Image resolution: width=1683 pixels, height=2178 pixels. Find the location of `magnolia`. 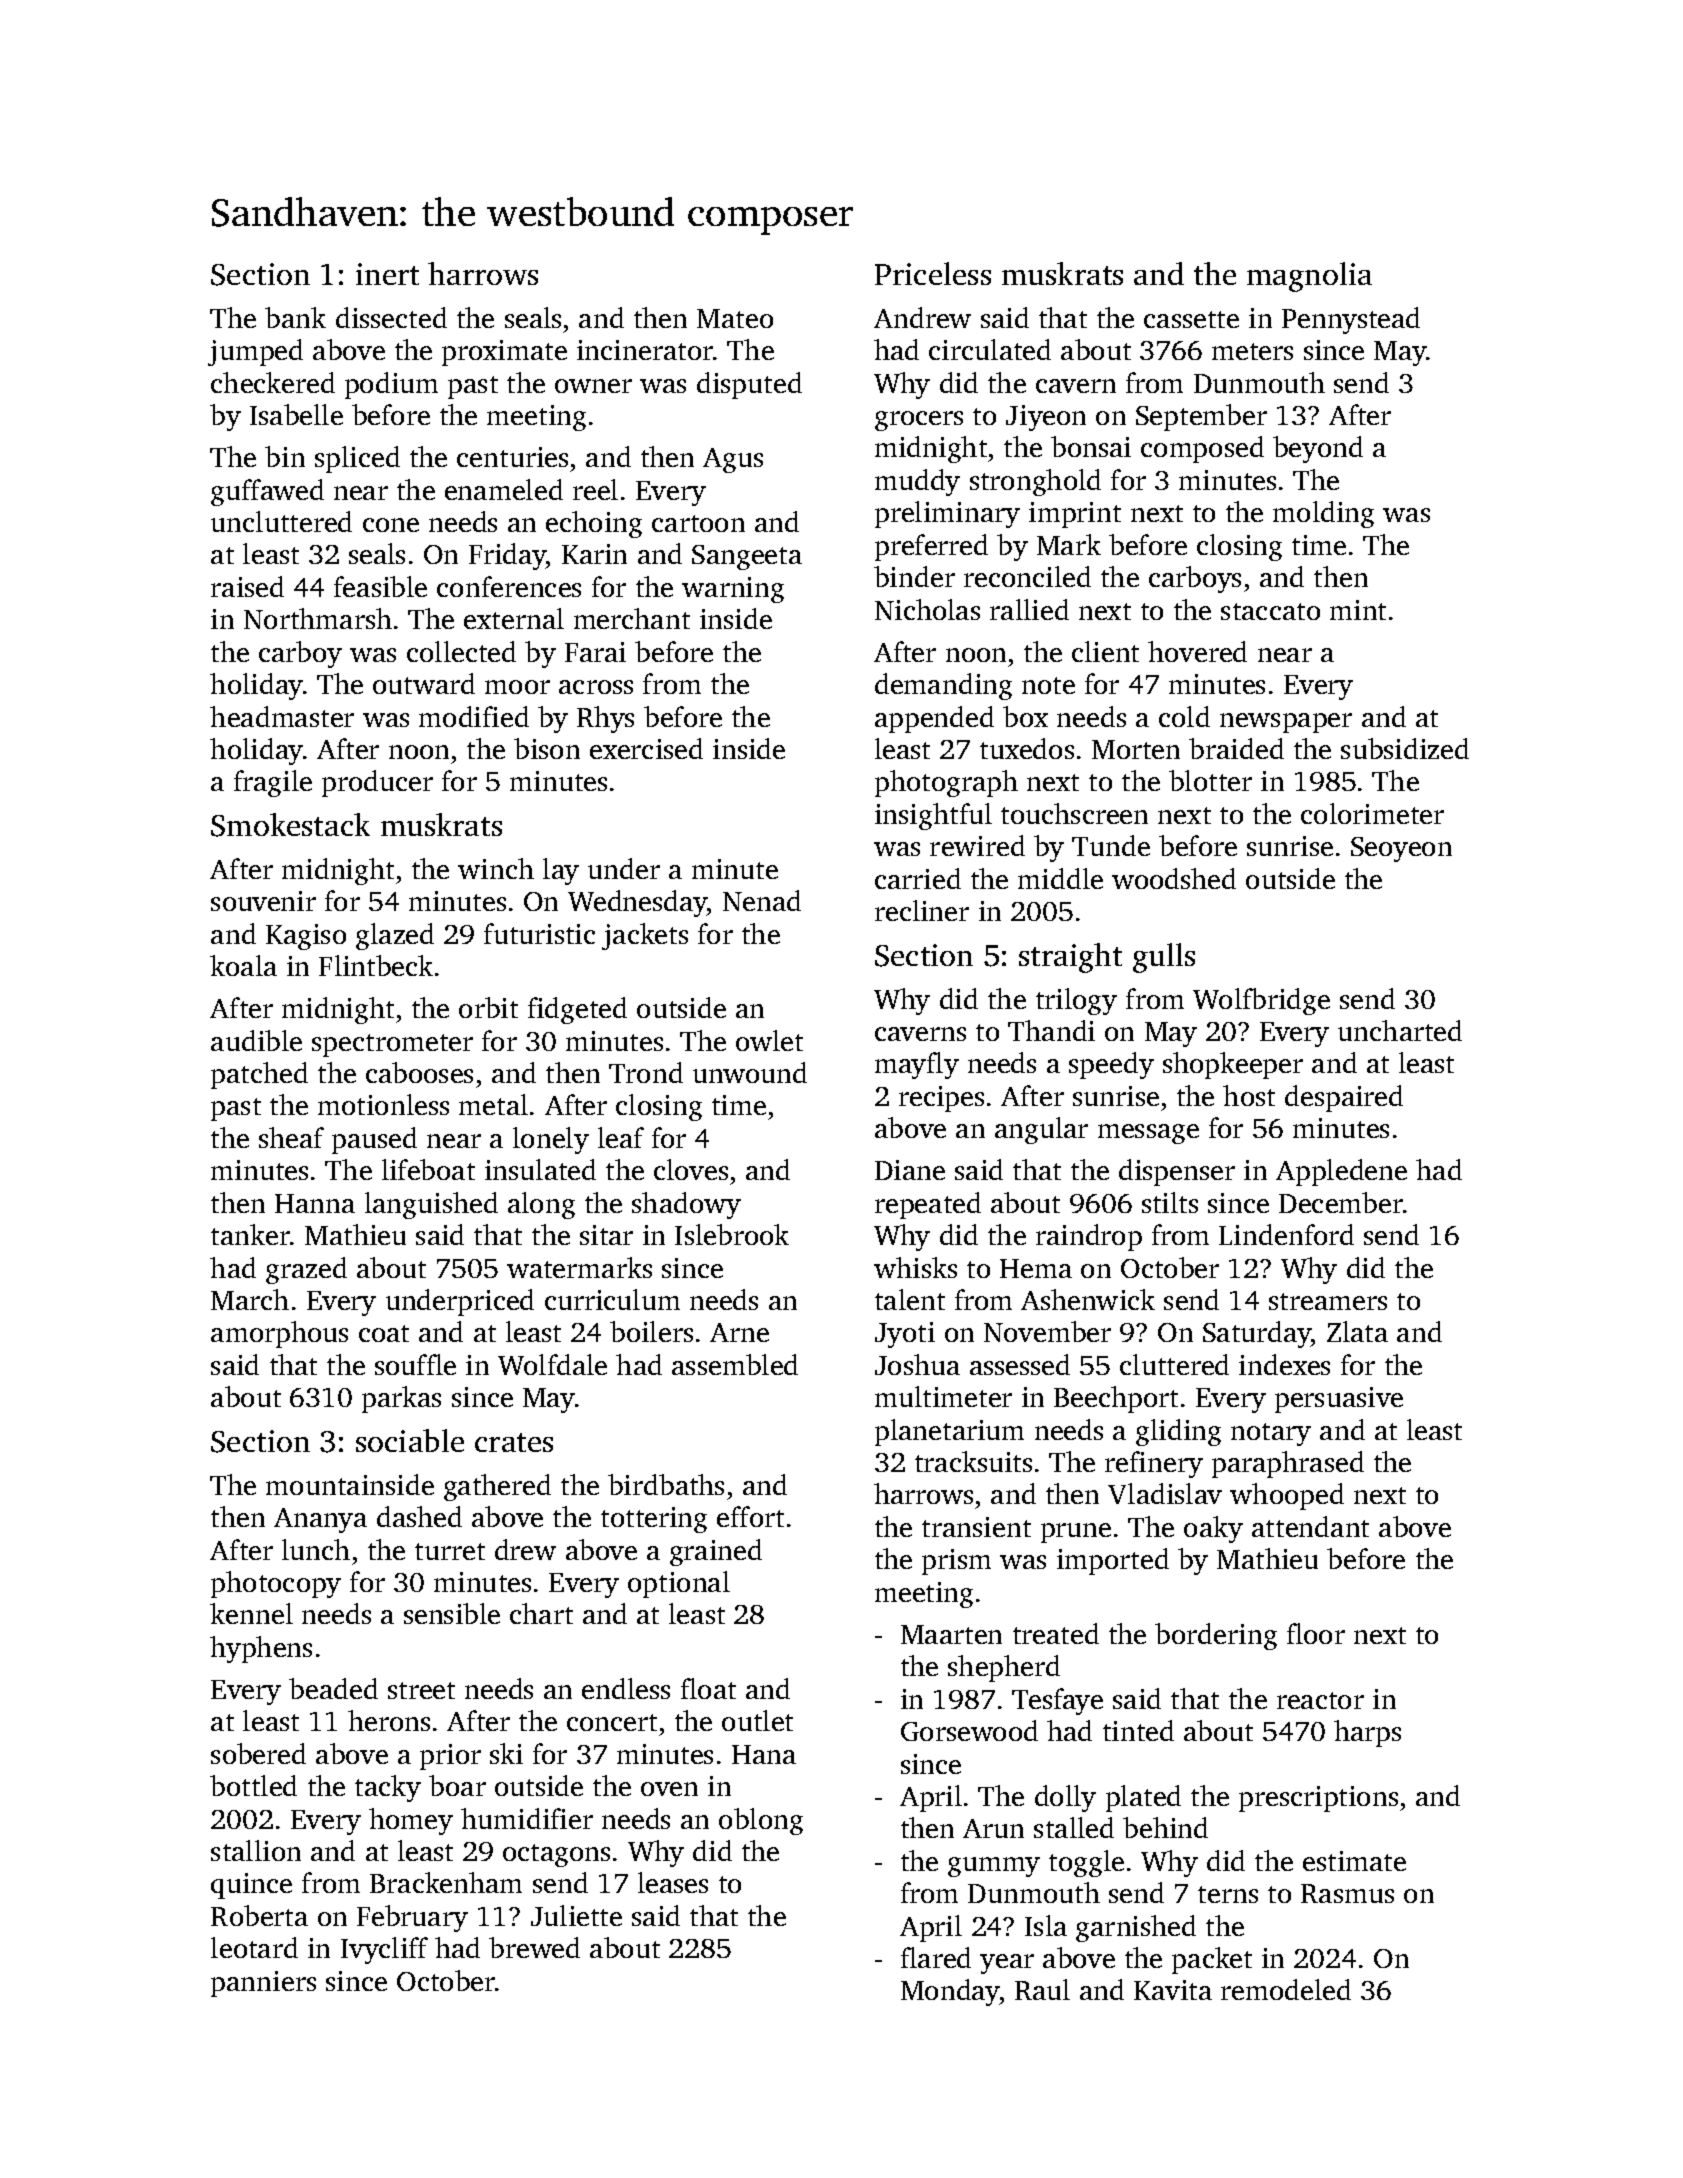

magnolia is located at coordinates (1309, 277).
